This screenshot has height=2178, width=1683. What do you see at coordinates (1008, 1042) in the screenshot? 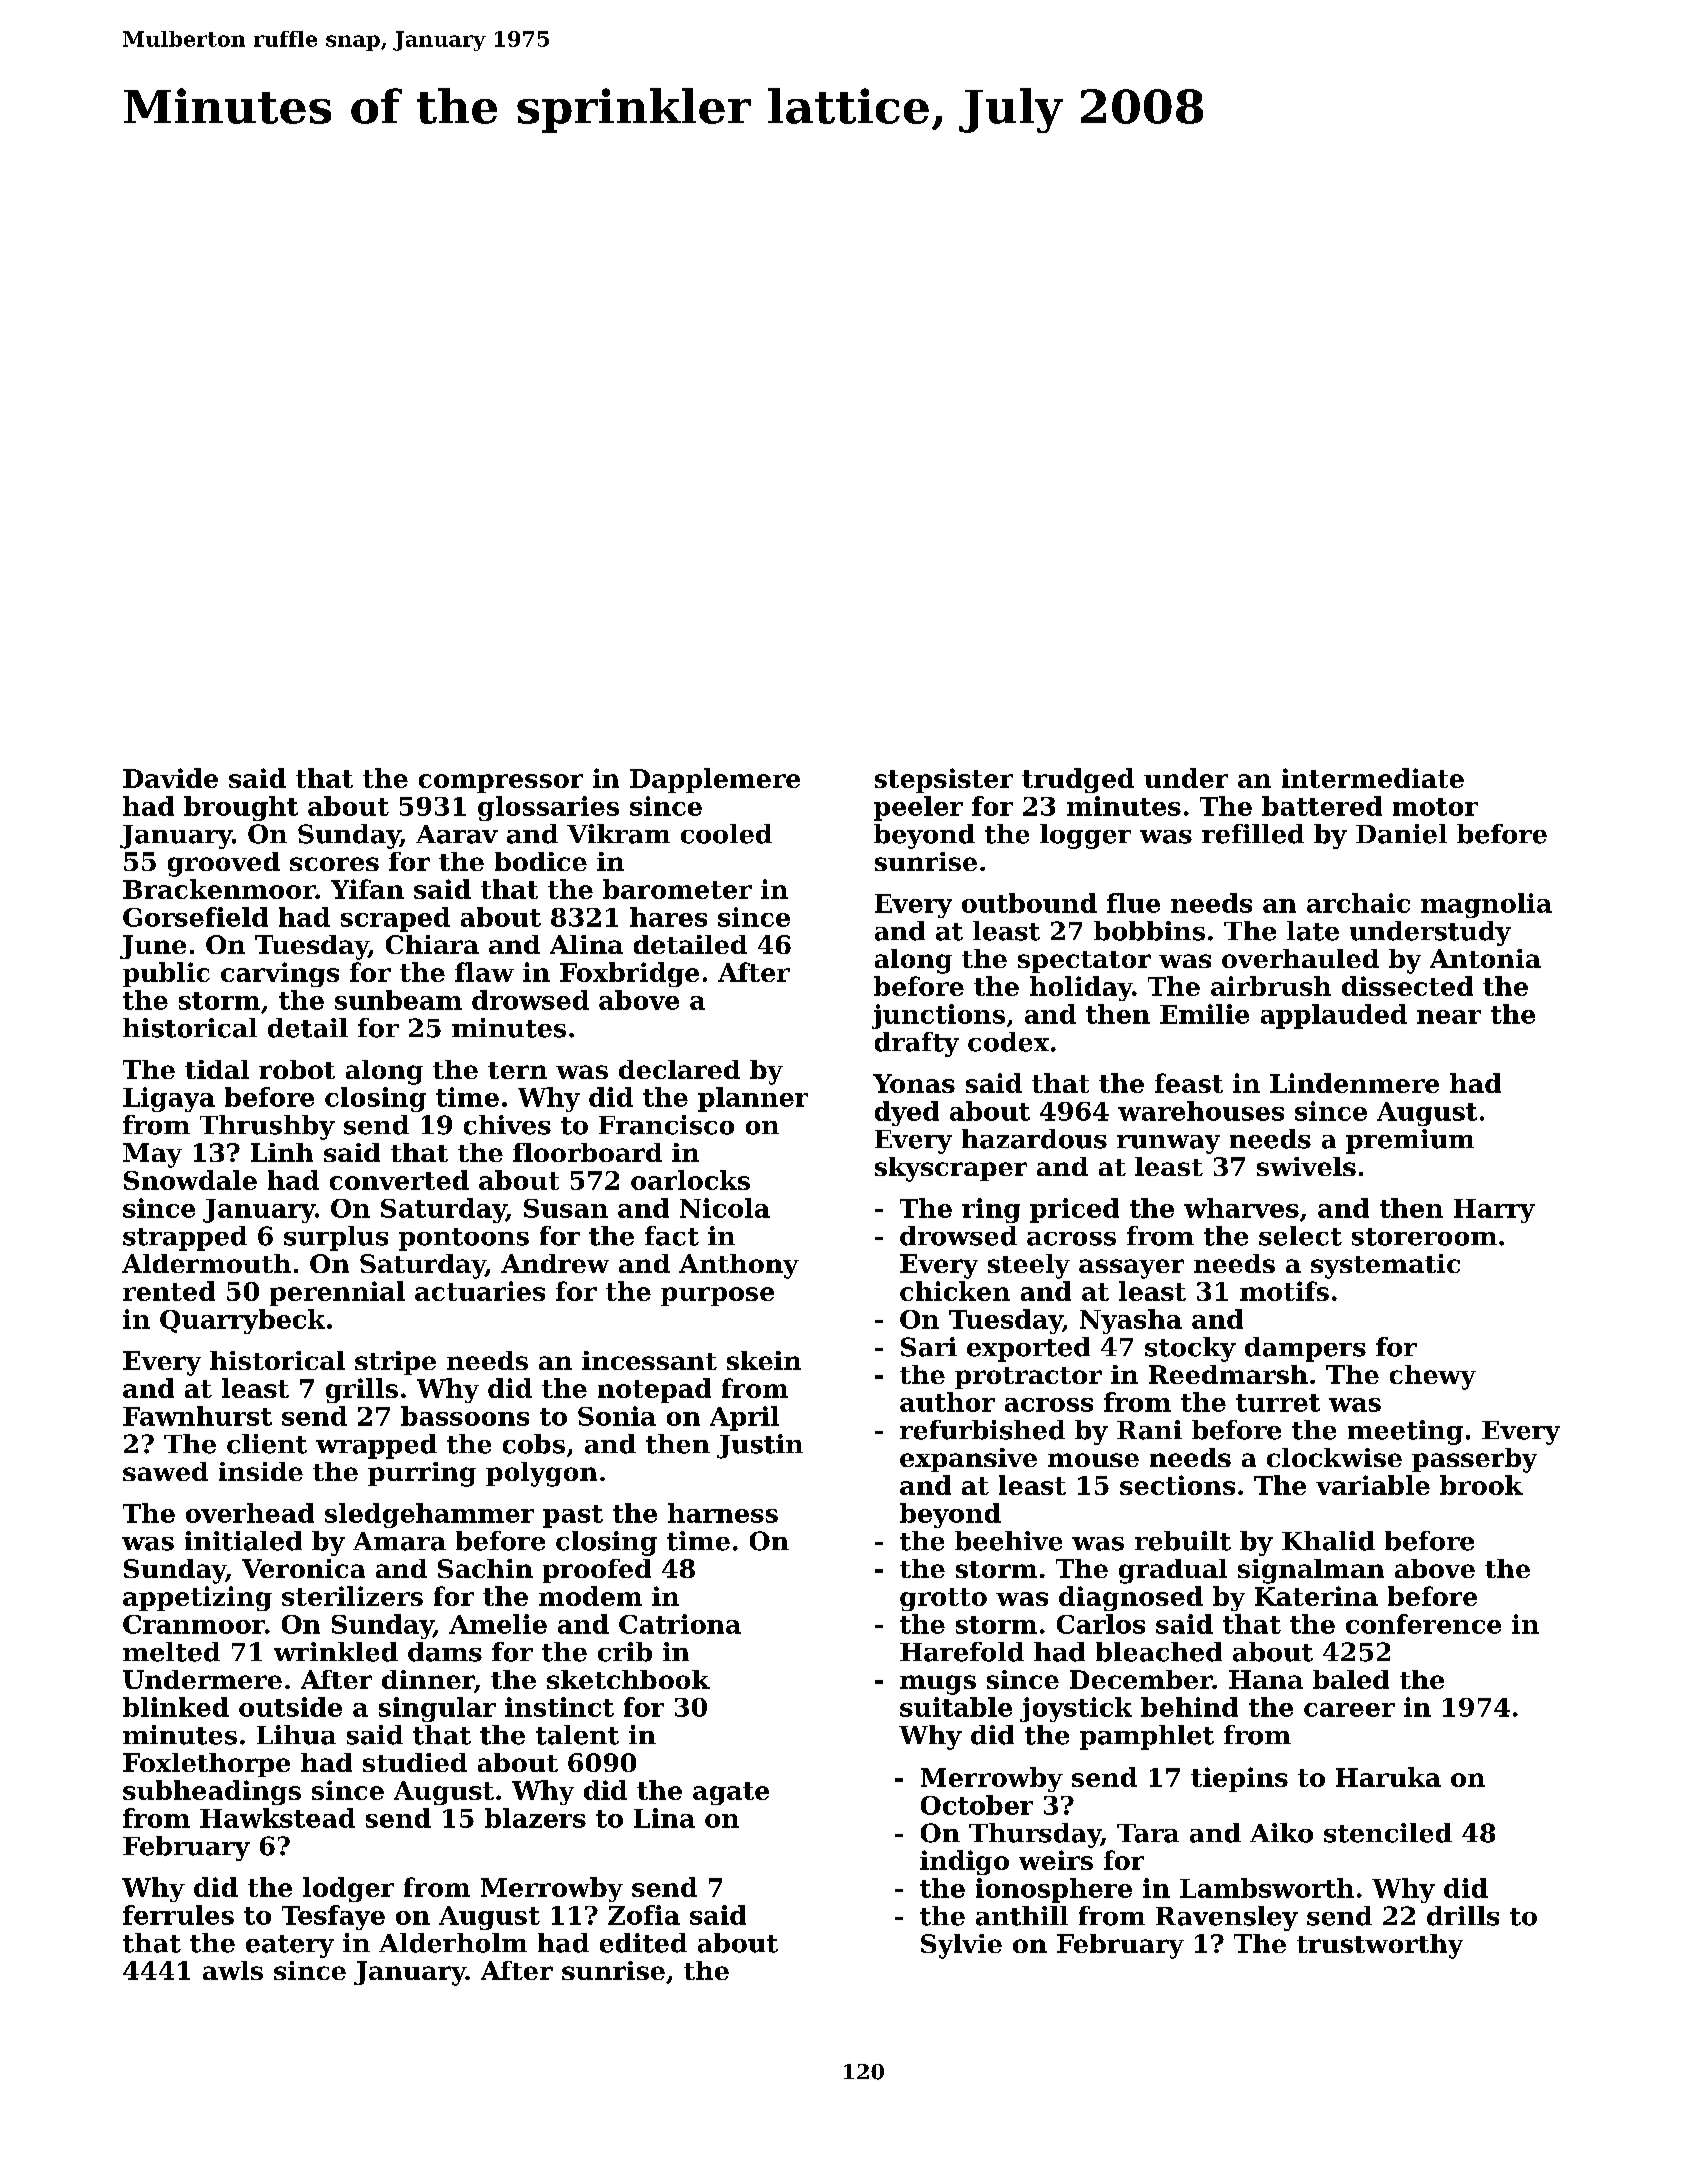
I see `codex` at bounding box center [1008, 1042].
